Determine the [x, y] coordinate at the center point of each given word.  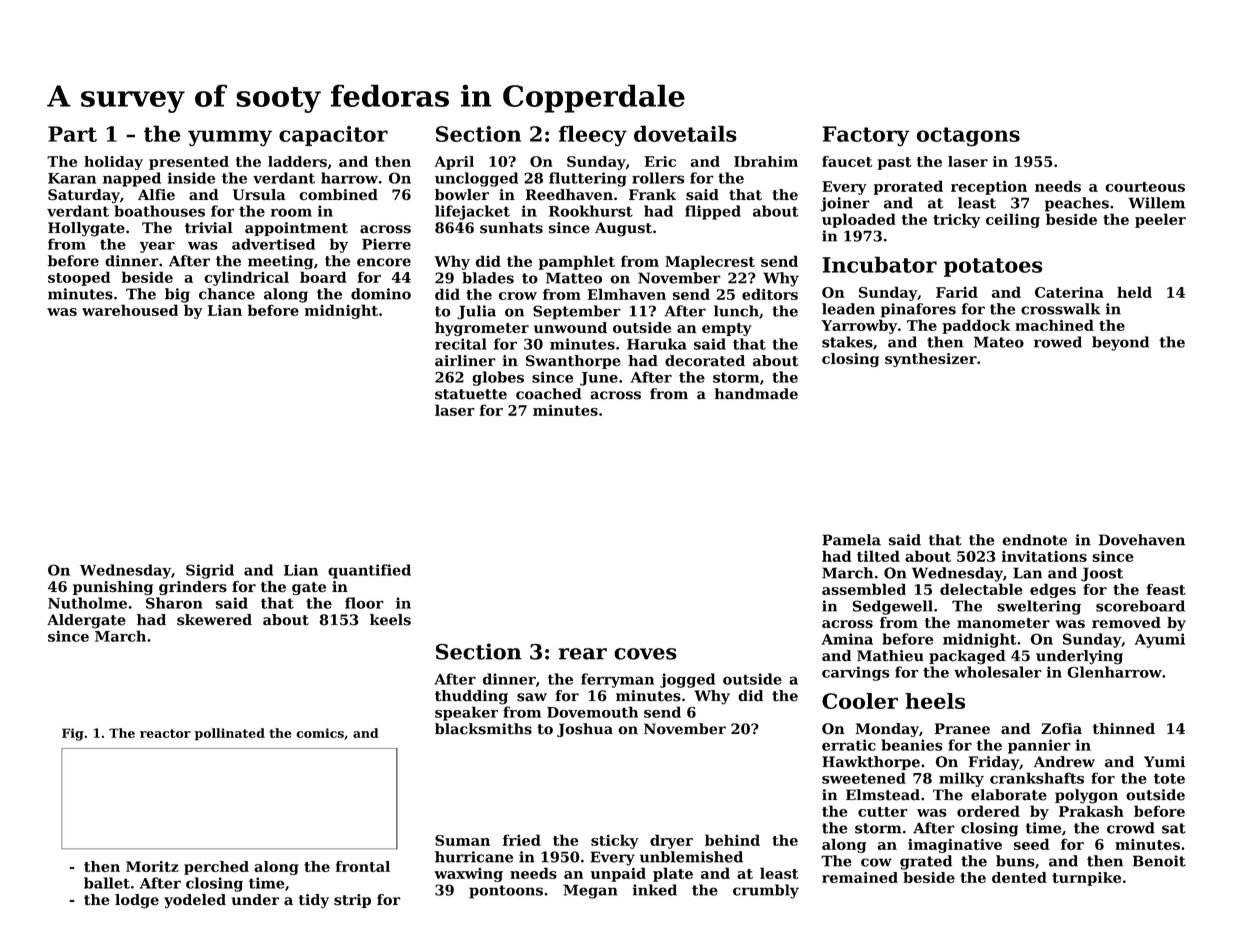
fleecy [593, 136]
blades [488, 278]
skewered [214, 620]
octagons [968, 137]
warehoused [130, 310]
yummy [230, 138]
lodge [137, 901]
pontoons [506, 892]
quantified [369, 571]
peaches [1077, 204]
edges [1053, 590]
